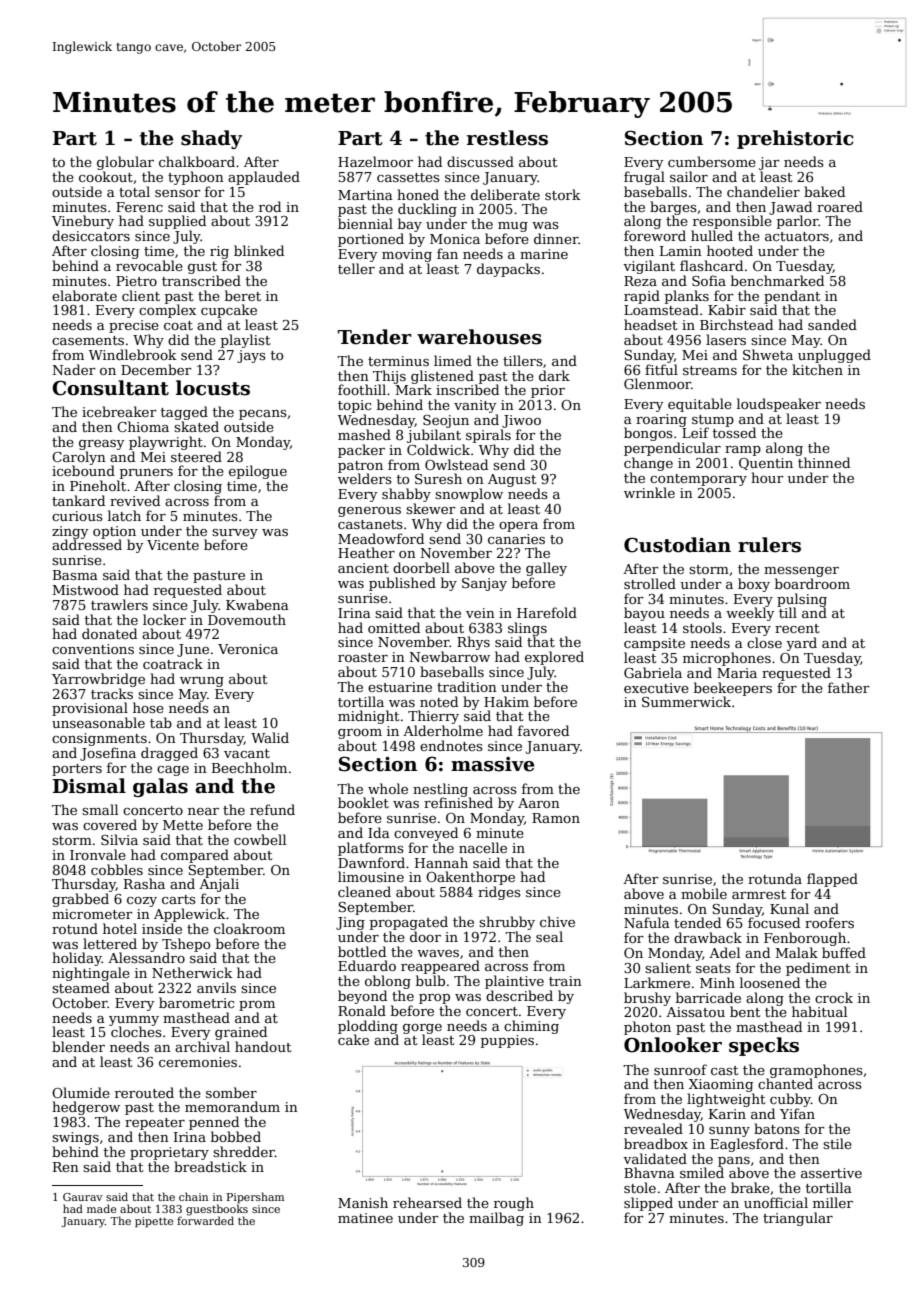 This screenshot has height=1308, width=924. Describe the element at coordinates (824, 191) in the screenshot. I see `baked` at that location.
